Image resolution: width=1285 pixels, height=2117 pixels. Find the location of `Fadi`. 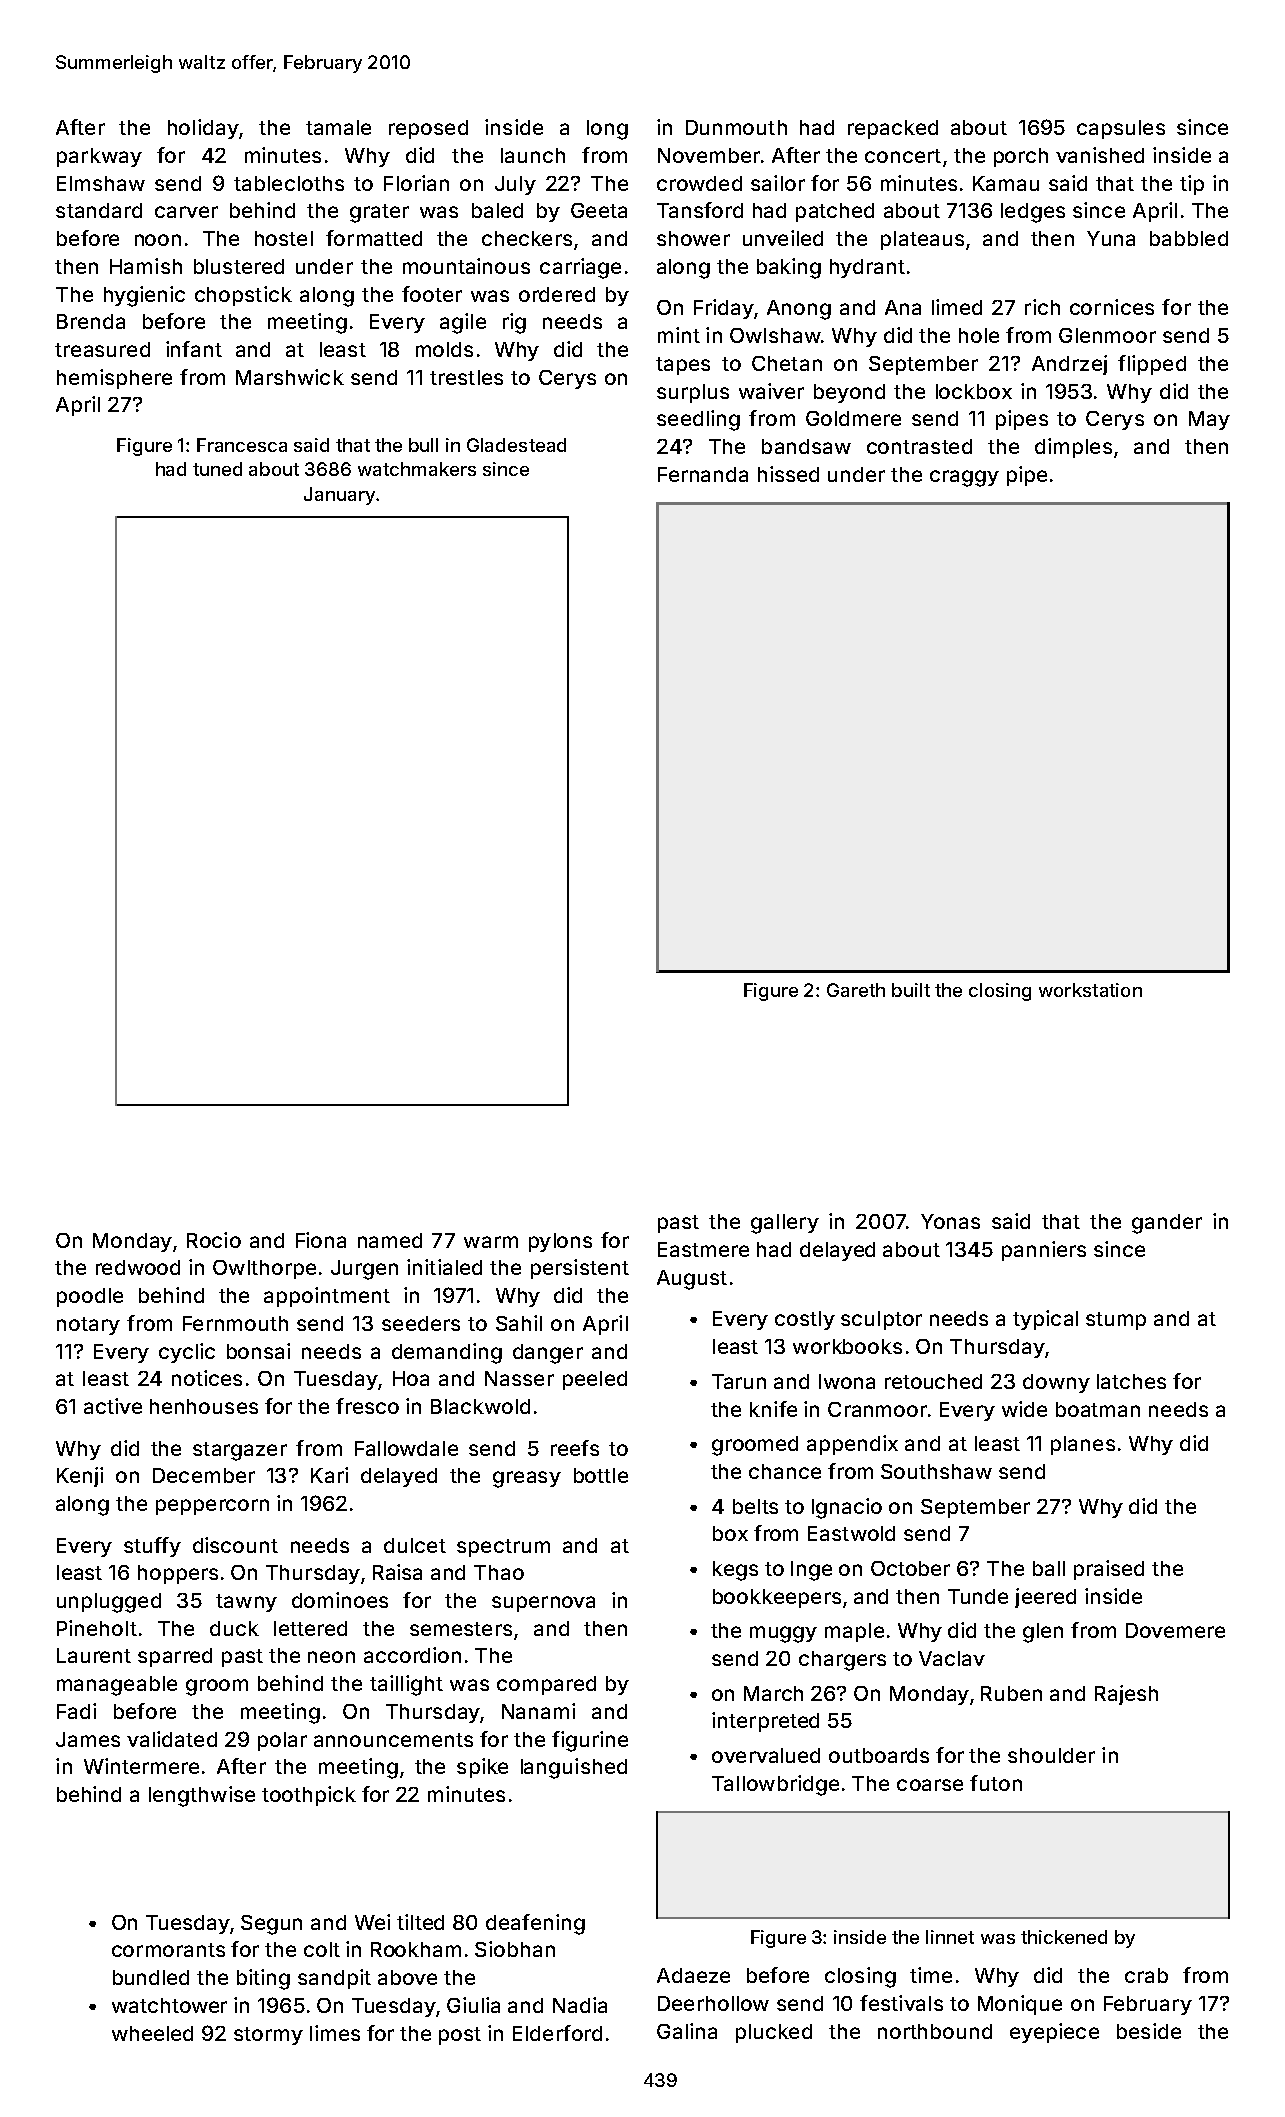

Fadi is located at coordinates (76, 1711).
